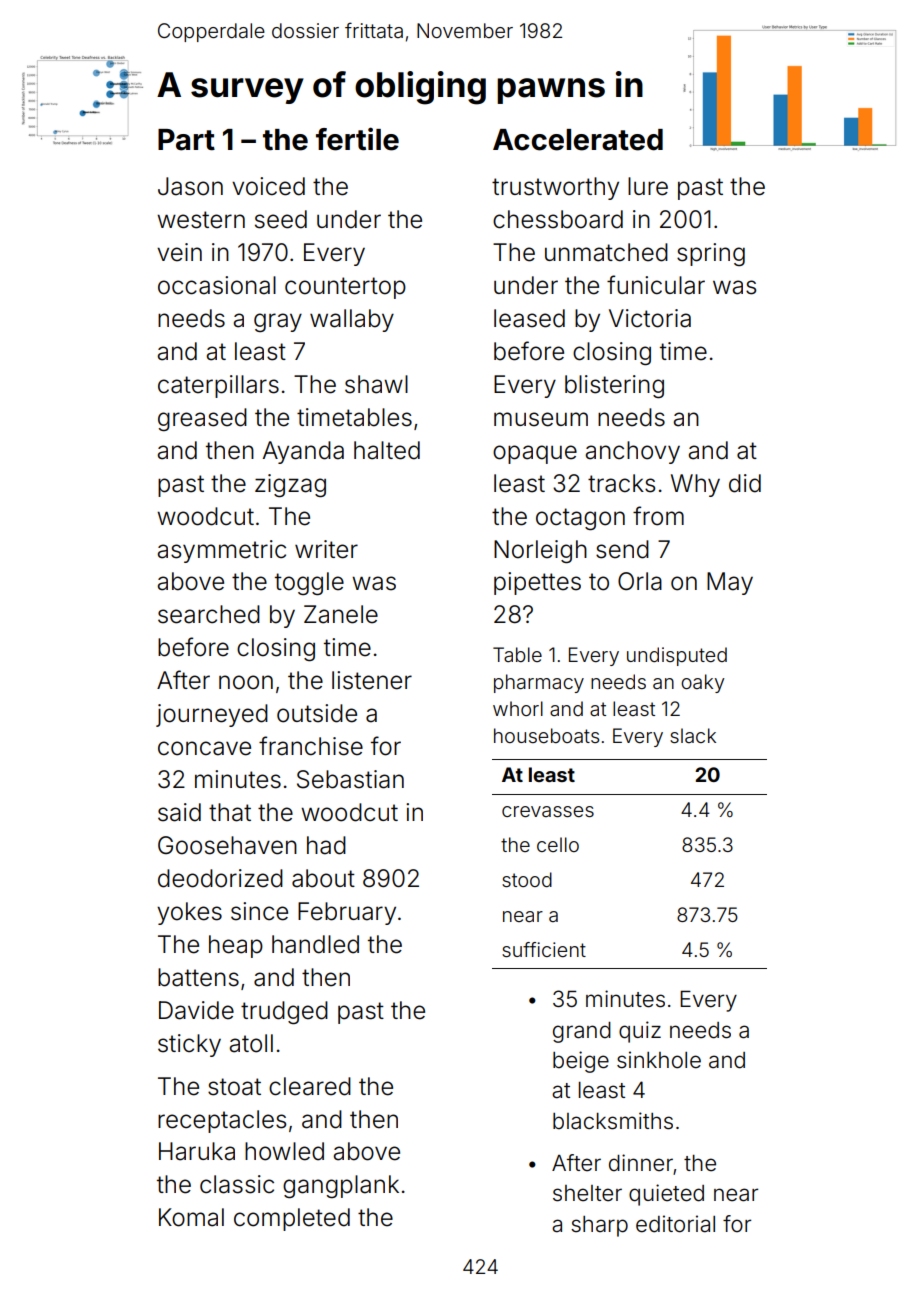 This document has width=924, height=1311. Describe the element at coordinates (191, 1217) in the document. I see `Komal` at that location.
